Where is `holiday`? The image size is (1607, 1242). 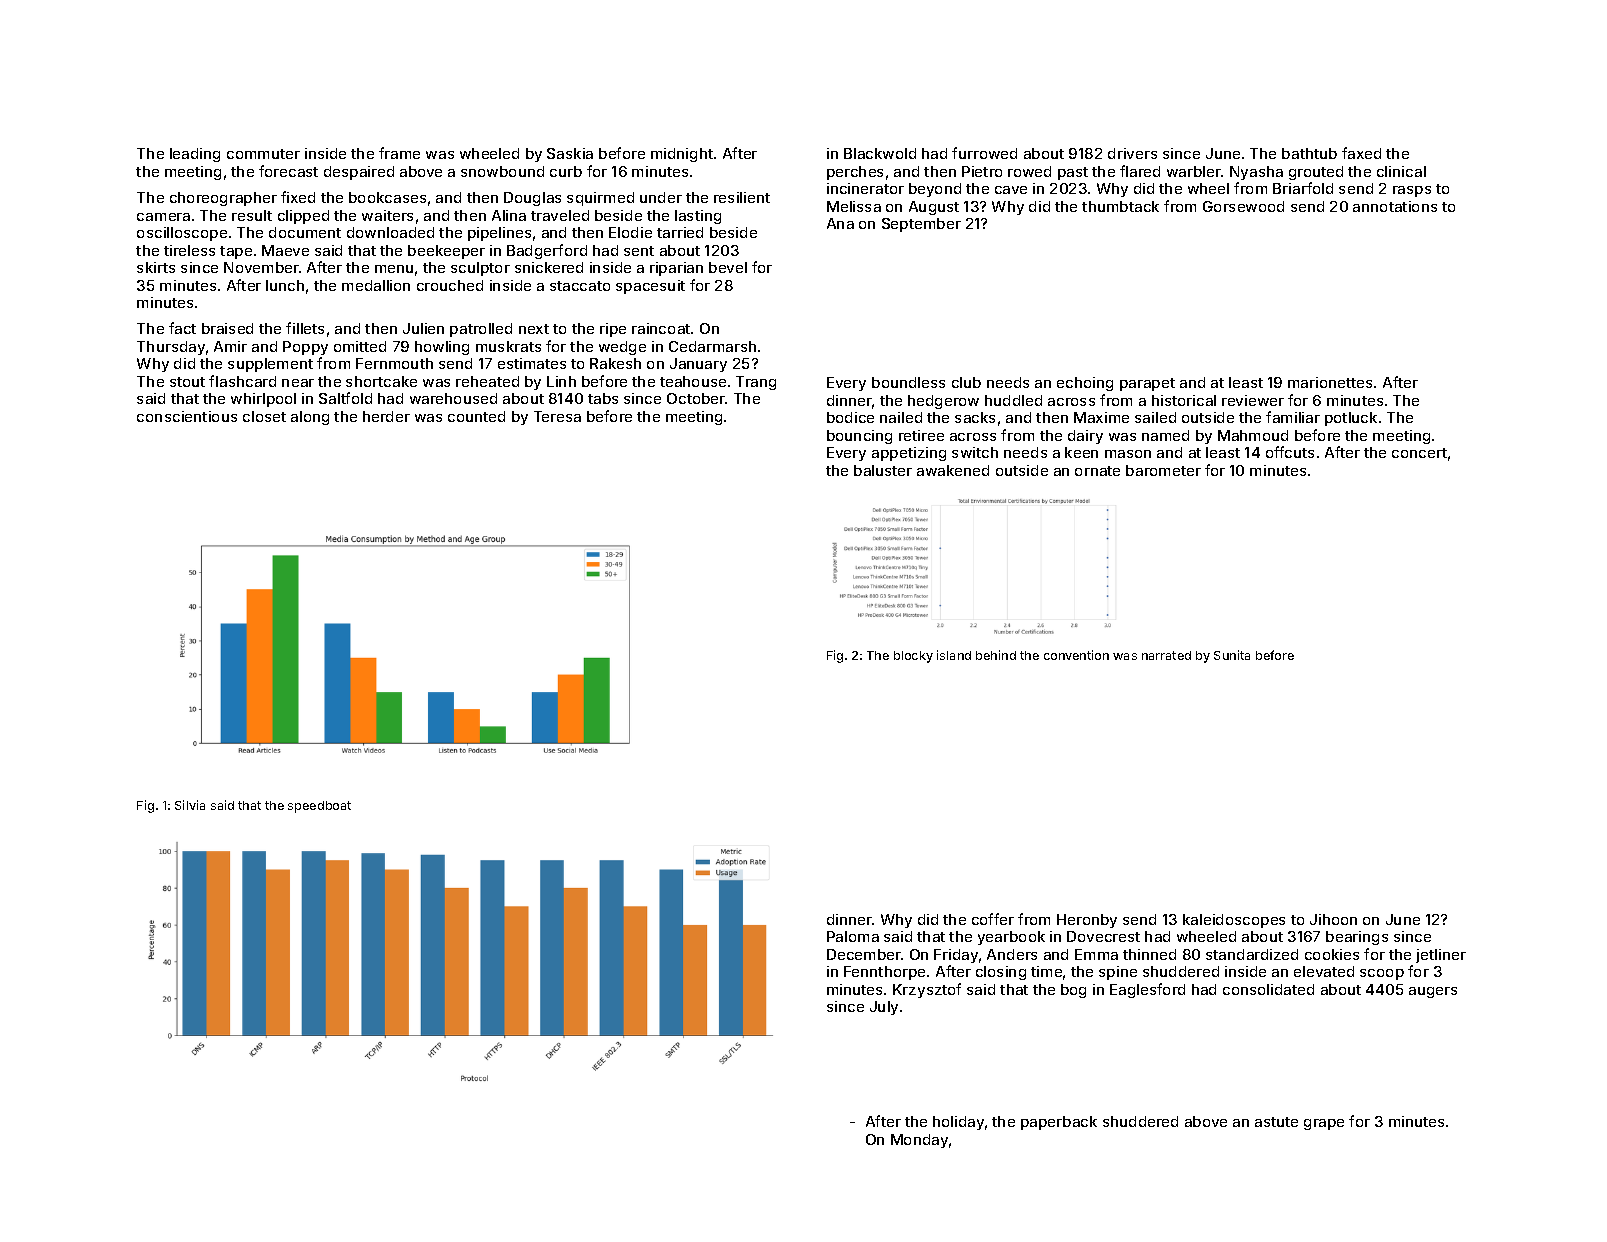 holiday is located at coordinates (958, 1123).
